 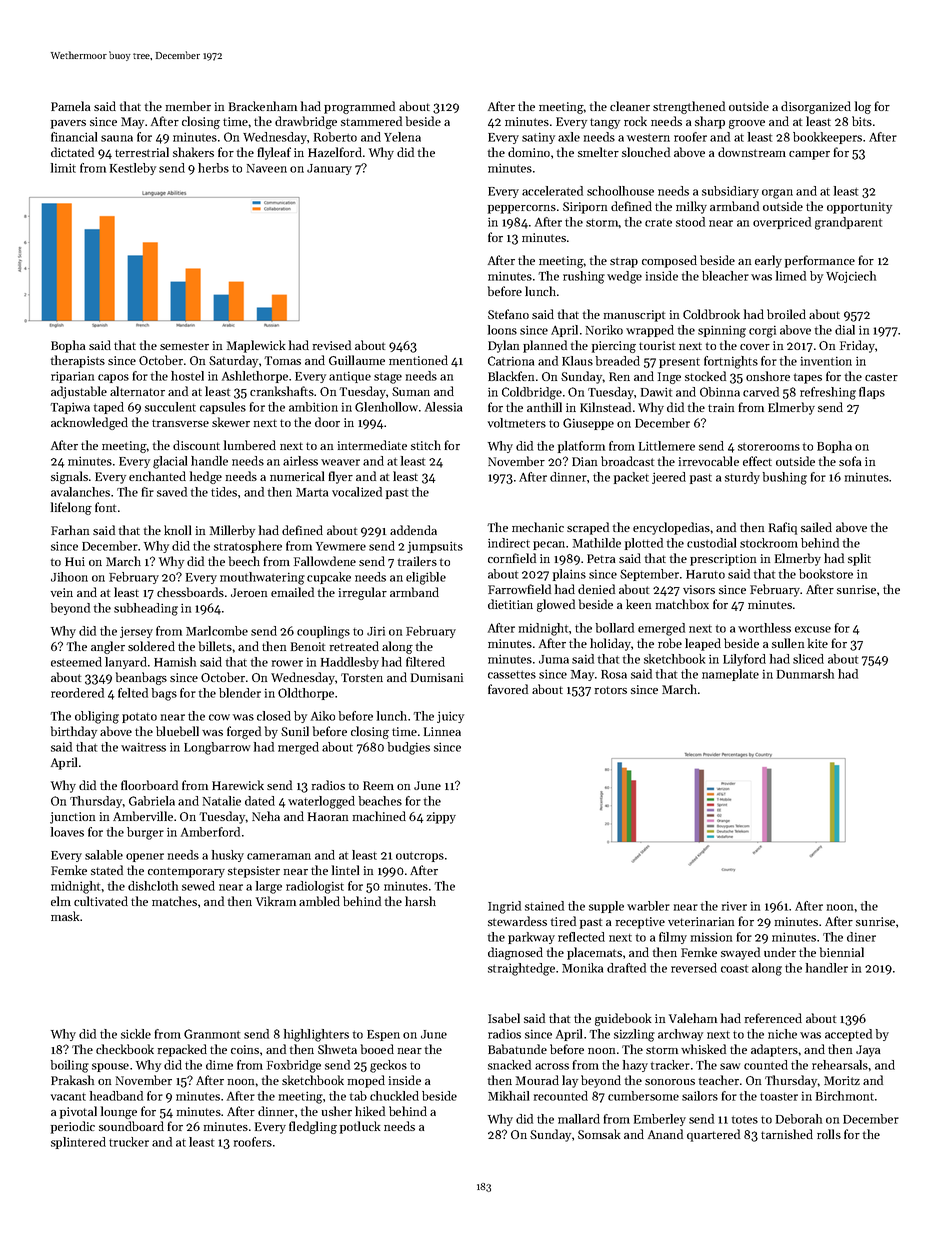 I want to click on outcrops, so click(x=420, y=857).
